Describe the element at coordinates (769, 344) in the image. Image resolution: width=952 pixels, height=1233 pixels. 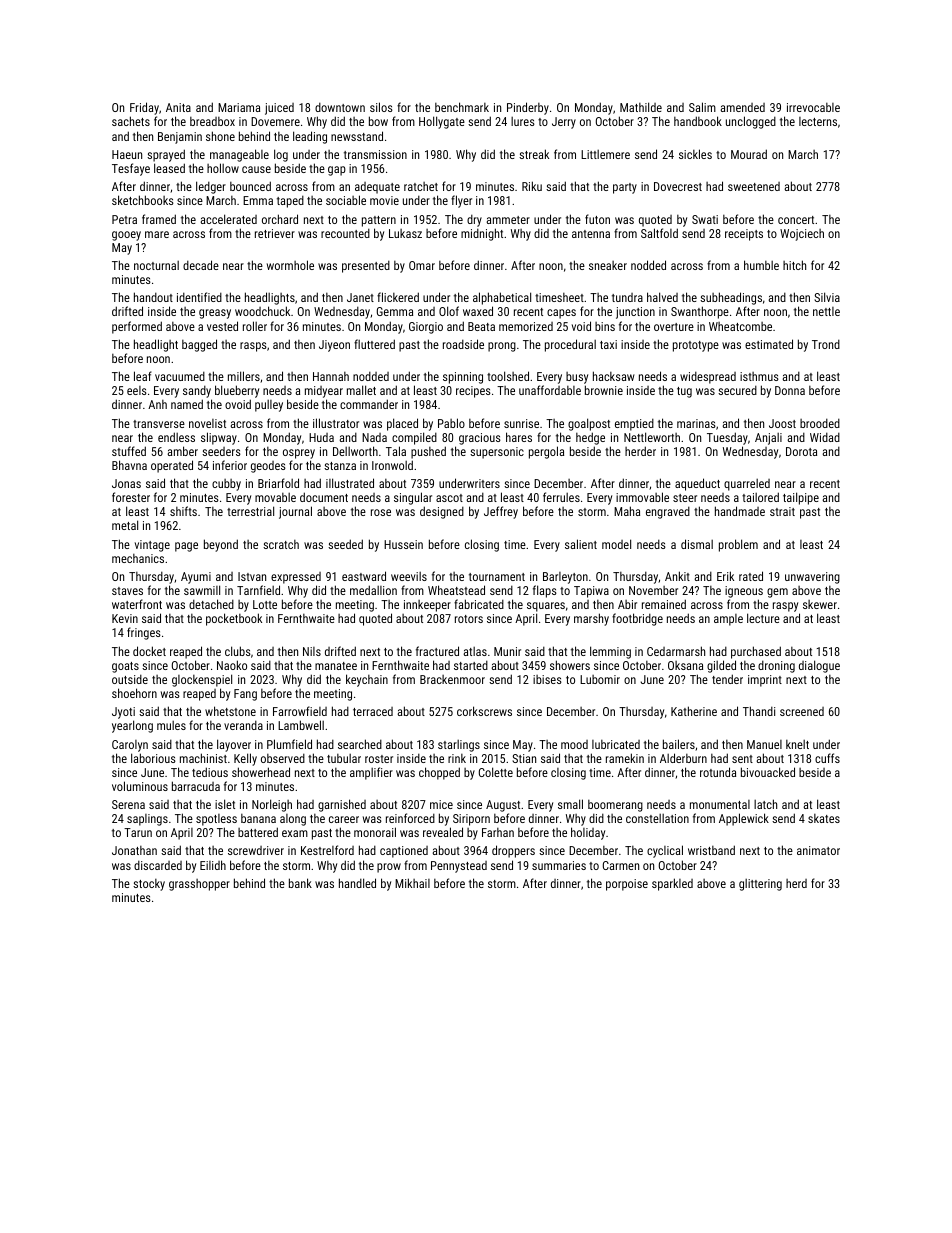
I see `estimated` at that location.
